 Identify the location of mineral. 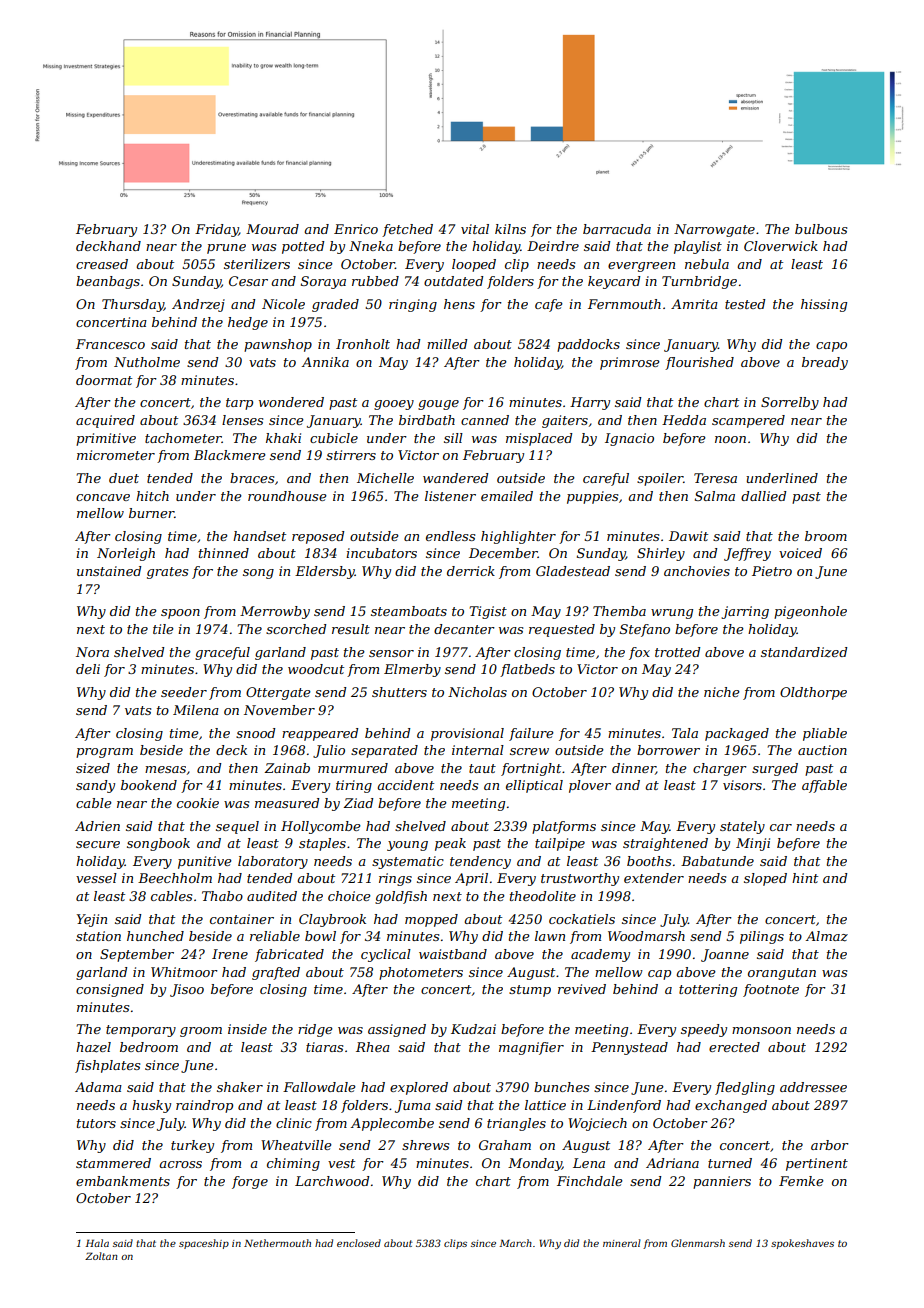
(622, 1243).
